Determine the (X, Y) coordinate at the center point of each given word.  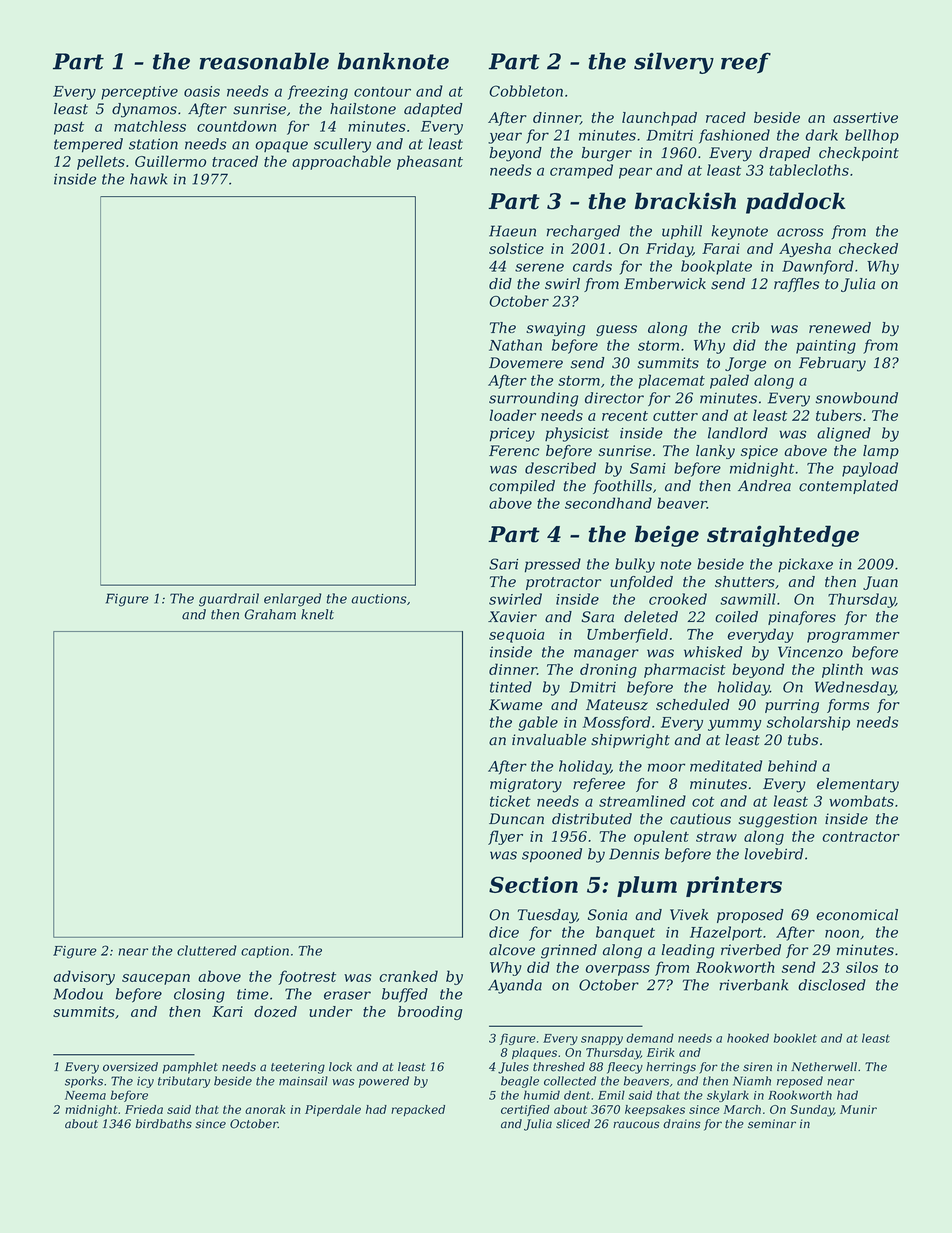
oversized (130, 1067)
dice (504, 932)
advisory (84, 977)
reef (746, 62)
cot (703, 802)
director (614, 398)
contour (382, 92)
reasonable (264, 61)
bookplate (716, 267)
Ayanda (515, 986)
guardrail (229, 600)
